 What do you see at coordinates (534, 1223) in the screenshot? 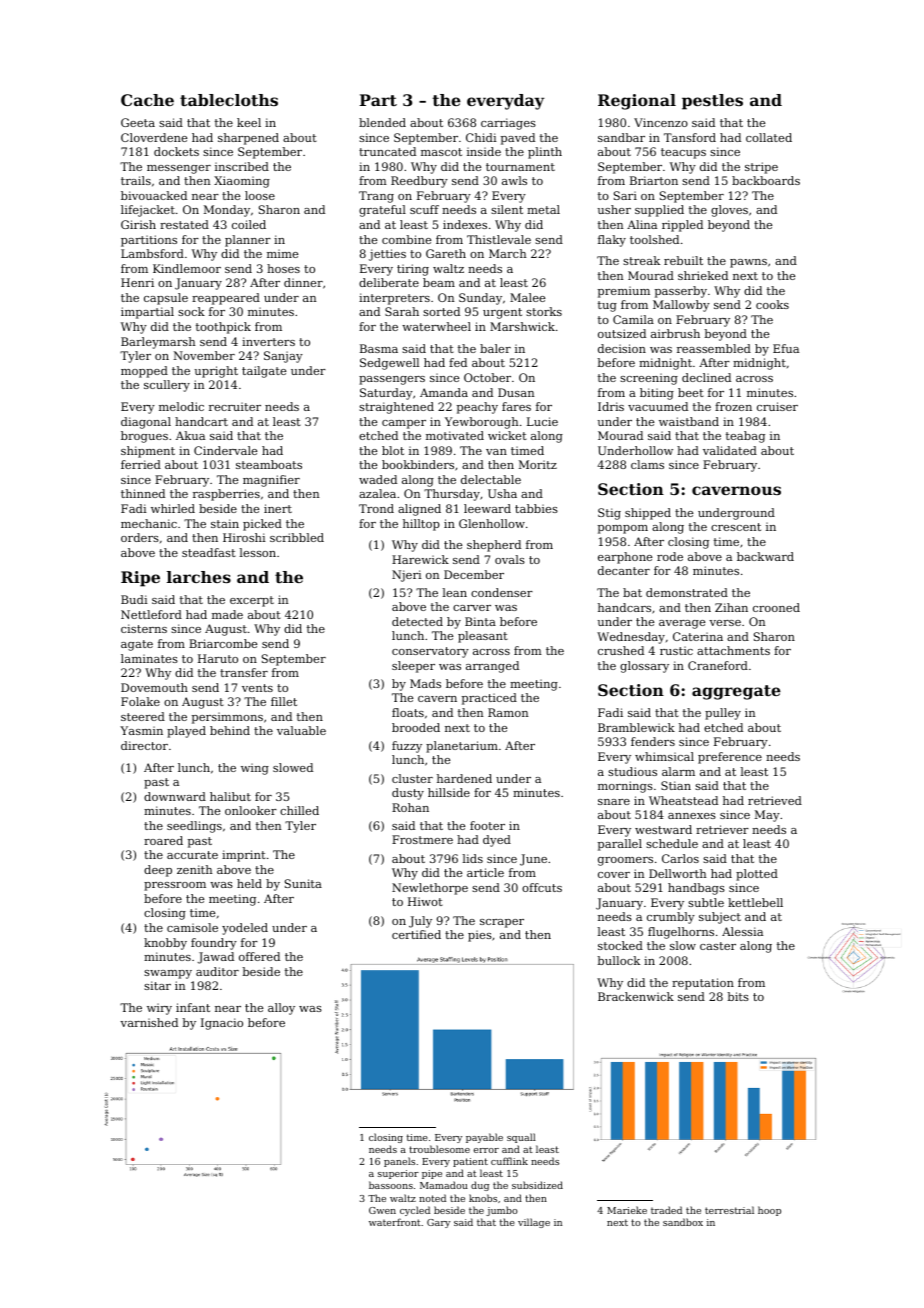
I see `village` at bounding box center [534, 1223].
